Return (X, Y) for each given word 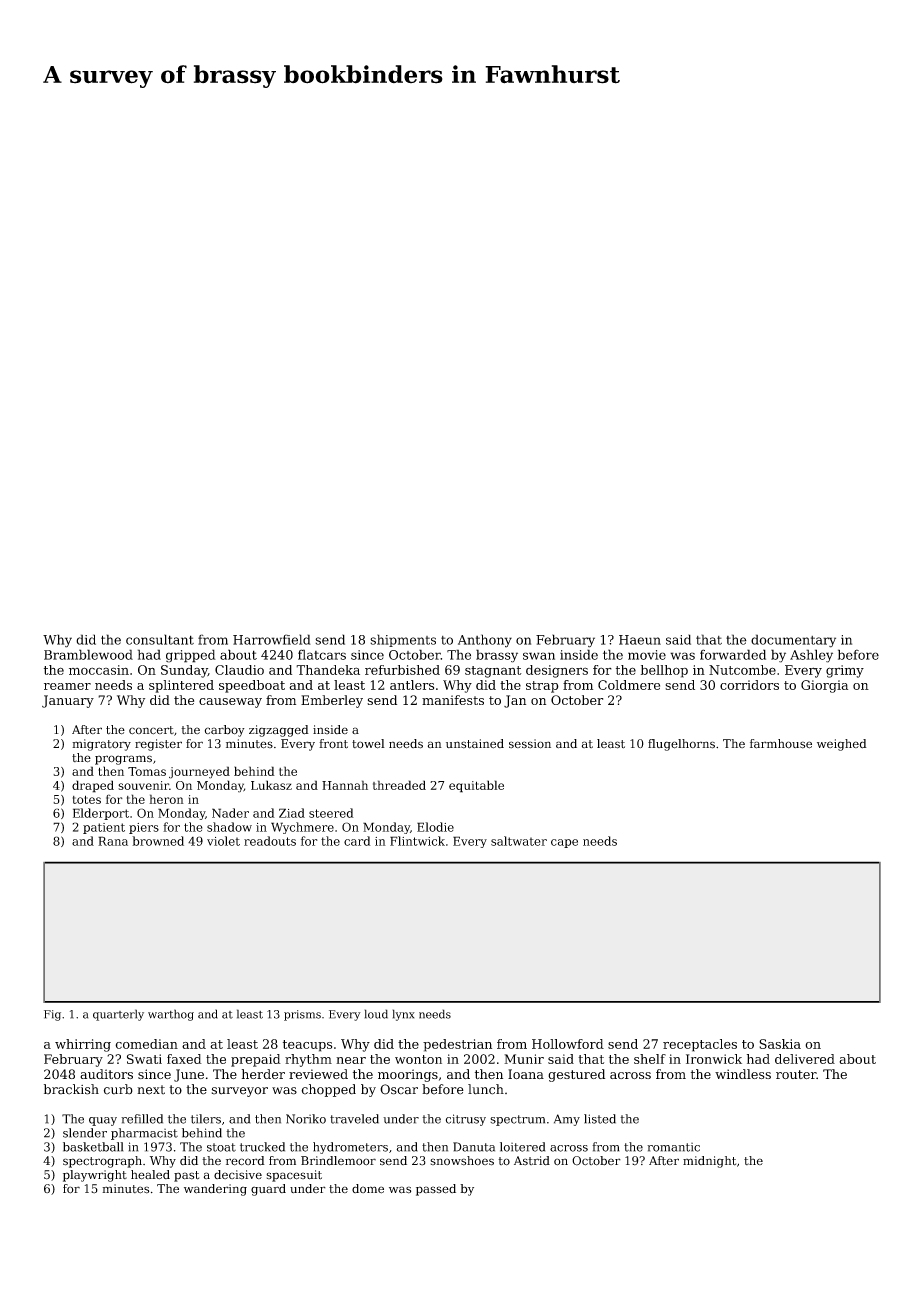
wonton (418, 1059)
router (796, 1074)
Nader (230, 813)
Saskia (780, 1044)
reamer (67, 686)
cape (564, 843)
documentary (793, 641)
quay (103, 1121)
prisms (302, 1015)
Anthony (485, 641)
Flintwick (417, 841)
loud (376, 1014)
